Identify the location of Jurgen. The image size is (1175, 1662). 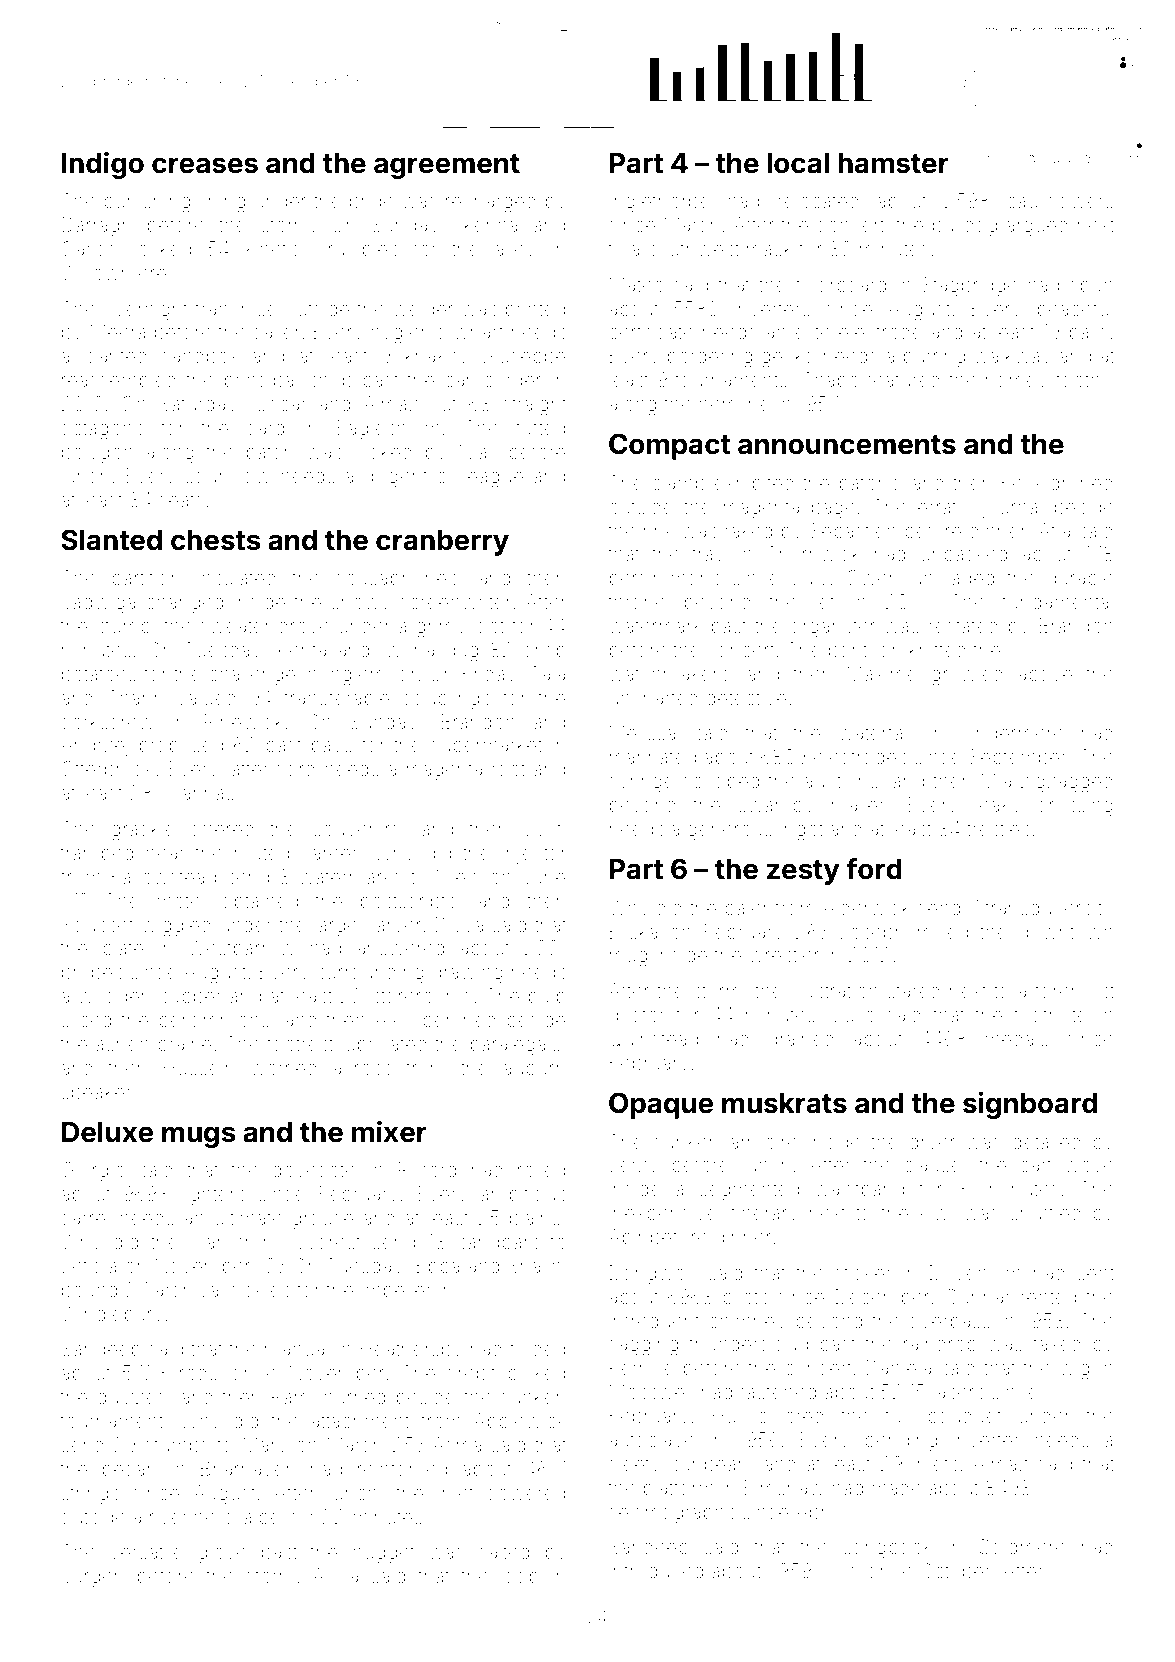
(92, 1578).
